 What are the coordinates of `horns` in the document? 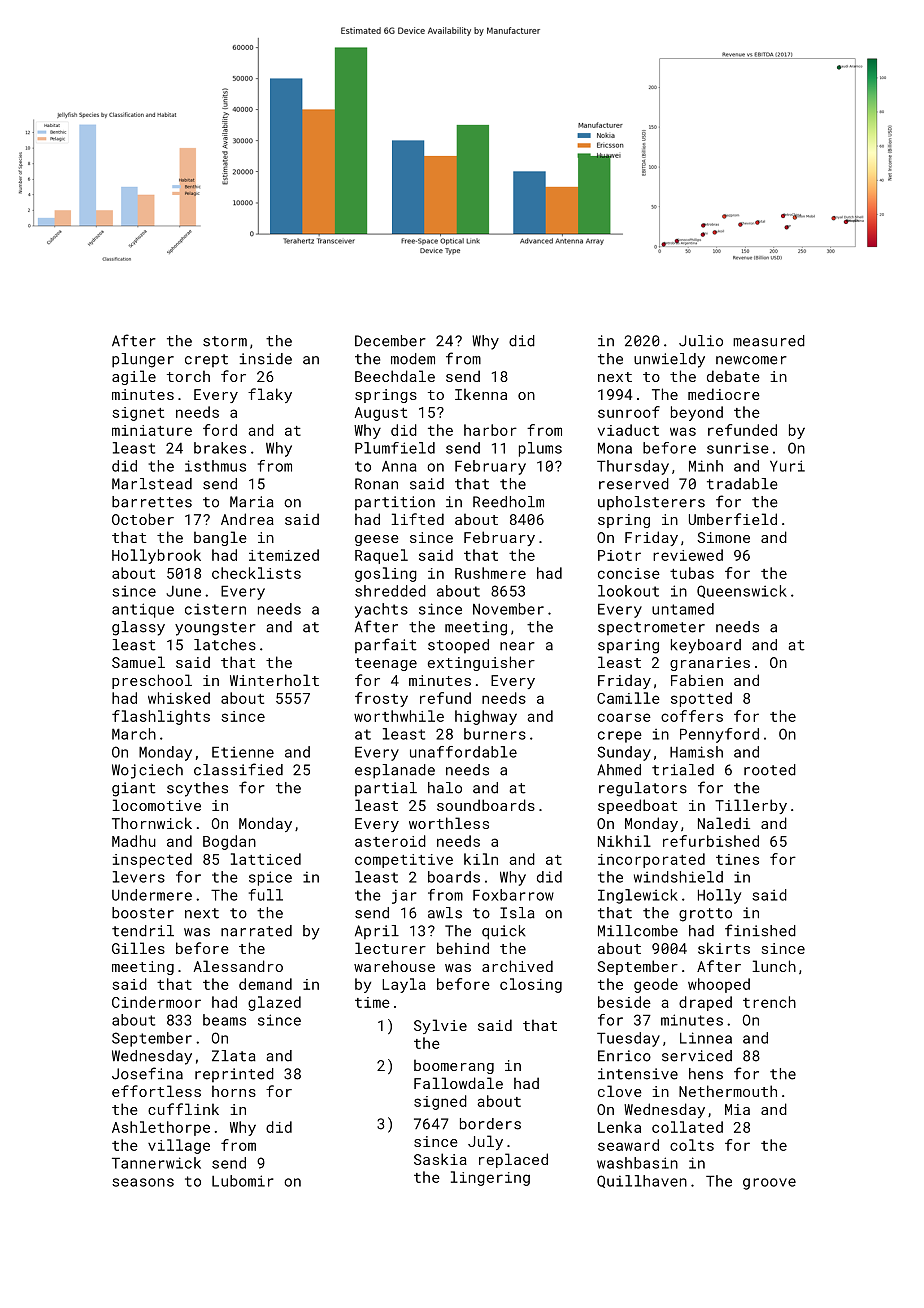 It's located at (234, 1091).
